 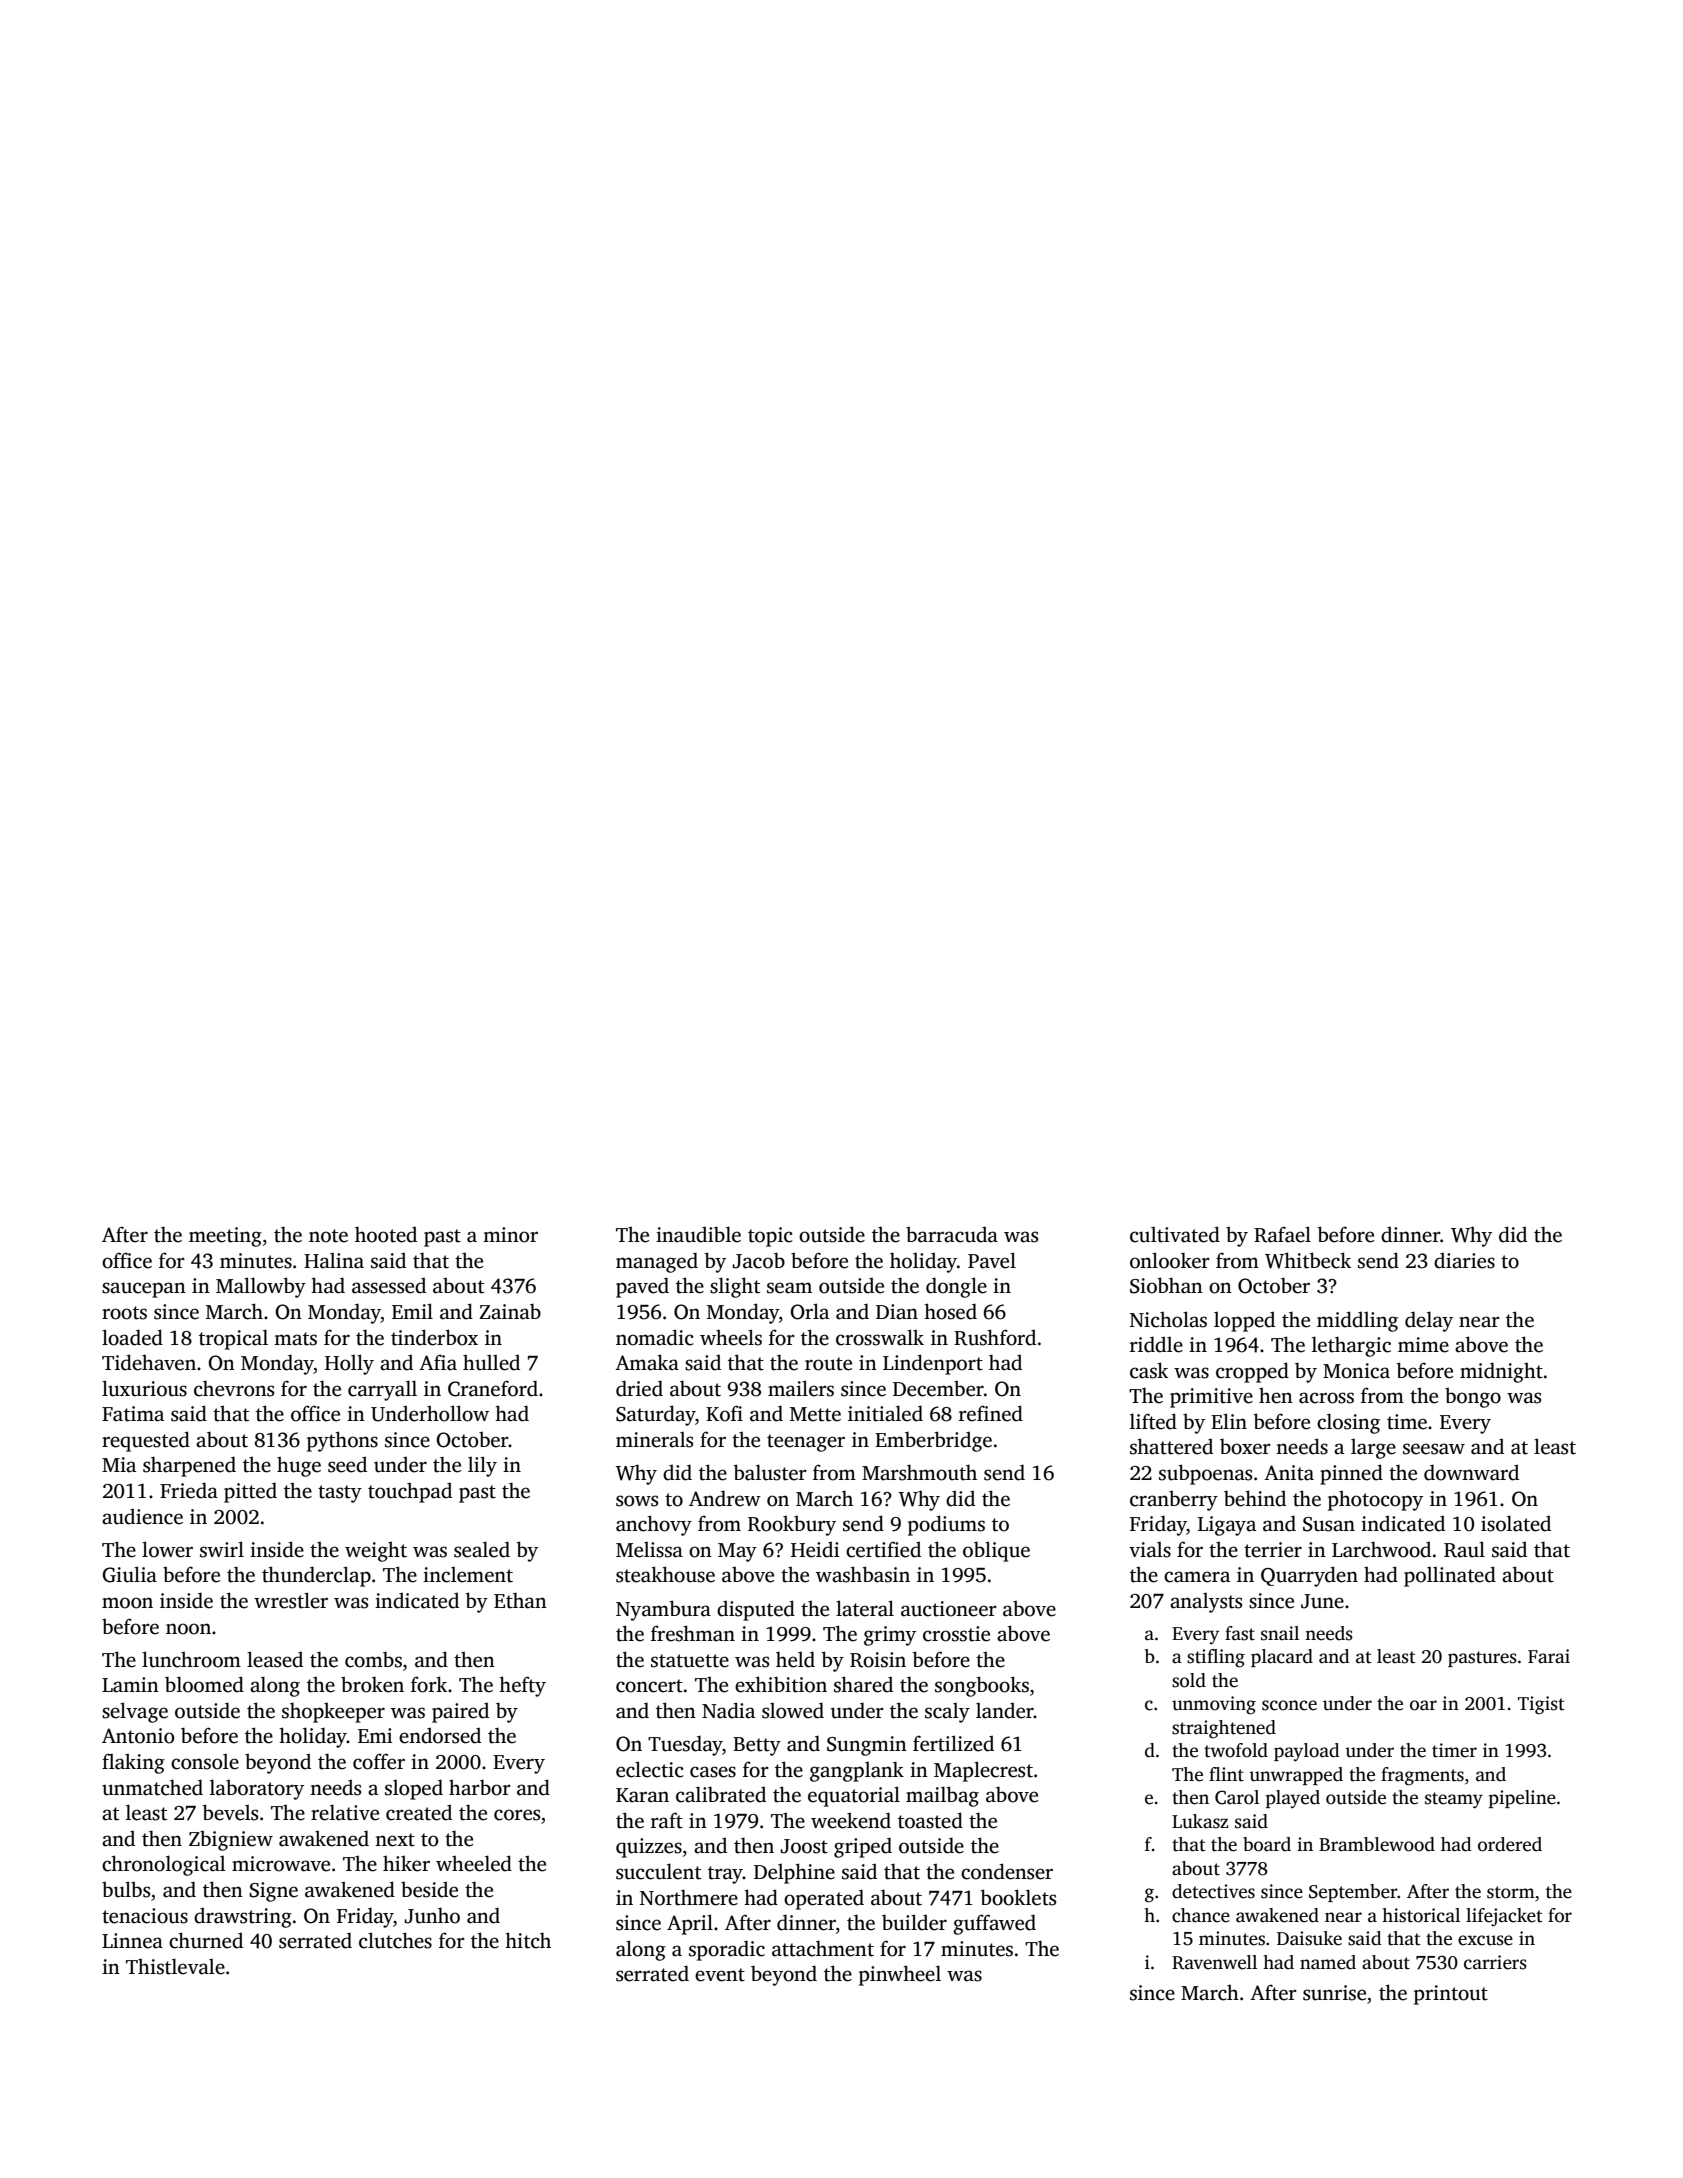 I want to click on harbor, so click(x=480, y=1787).
